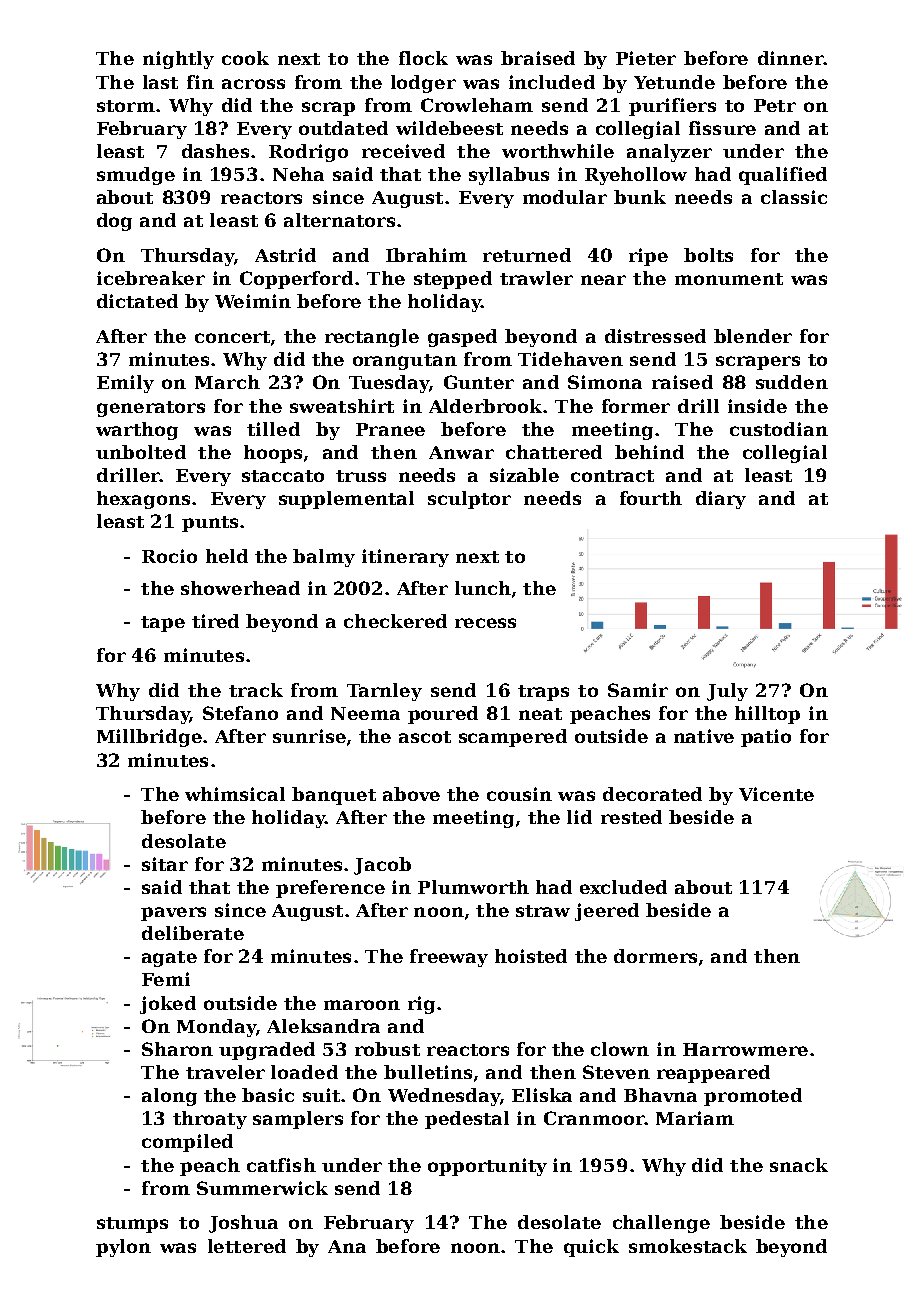 Image resolution: width=924 pixels, height=1314 pixels. I want to click on whimsical, so click(235, 794).
